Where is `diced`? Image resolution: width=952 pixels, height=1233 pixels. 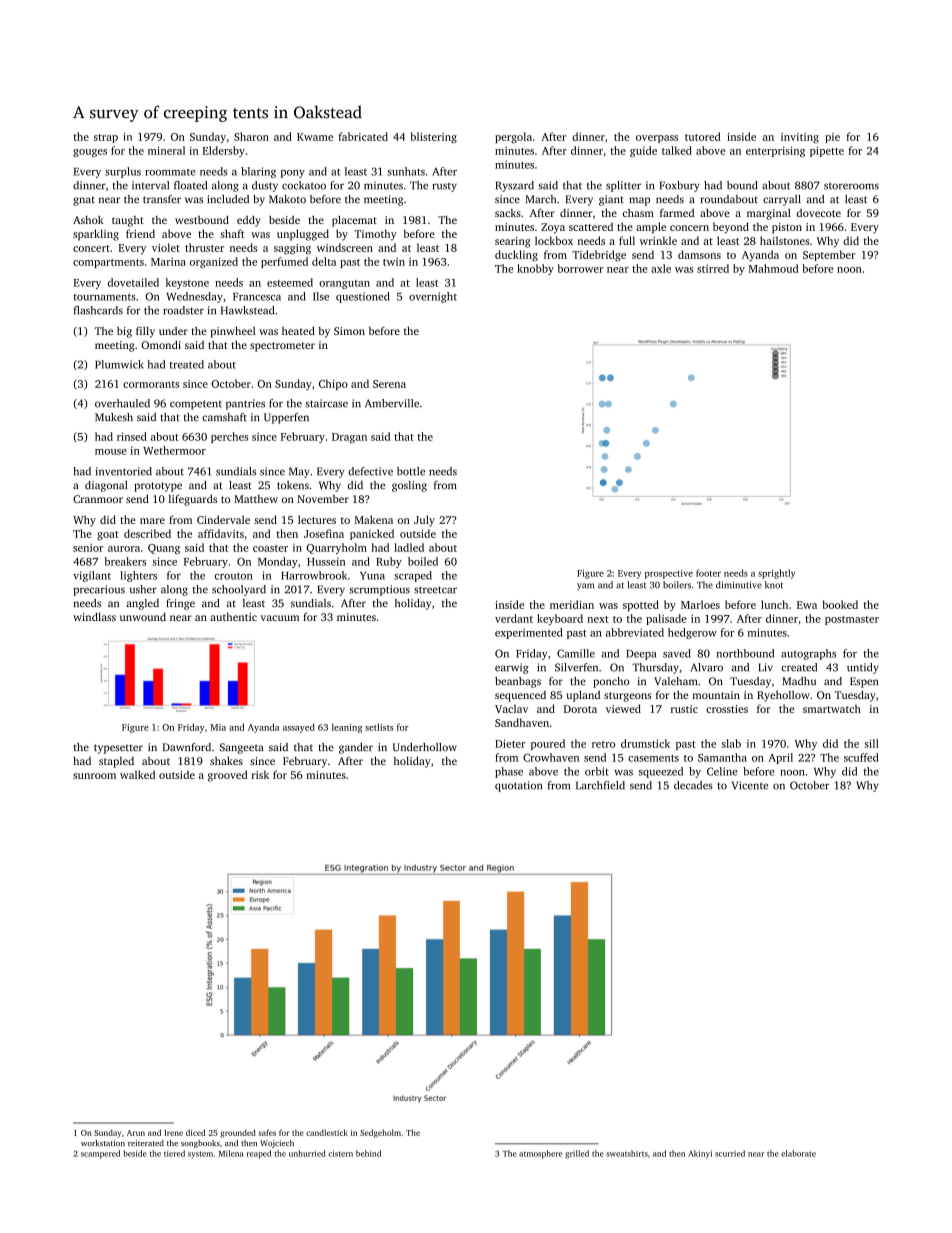
diced is located at coordinates (195, 1132).
